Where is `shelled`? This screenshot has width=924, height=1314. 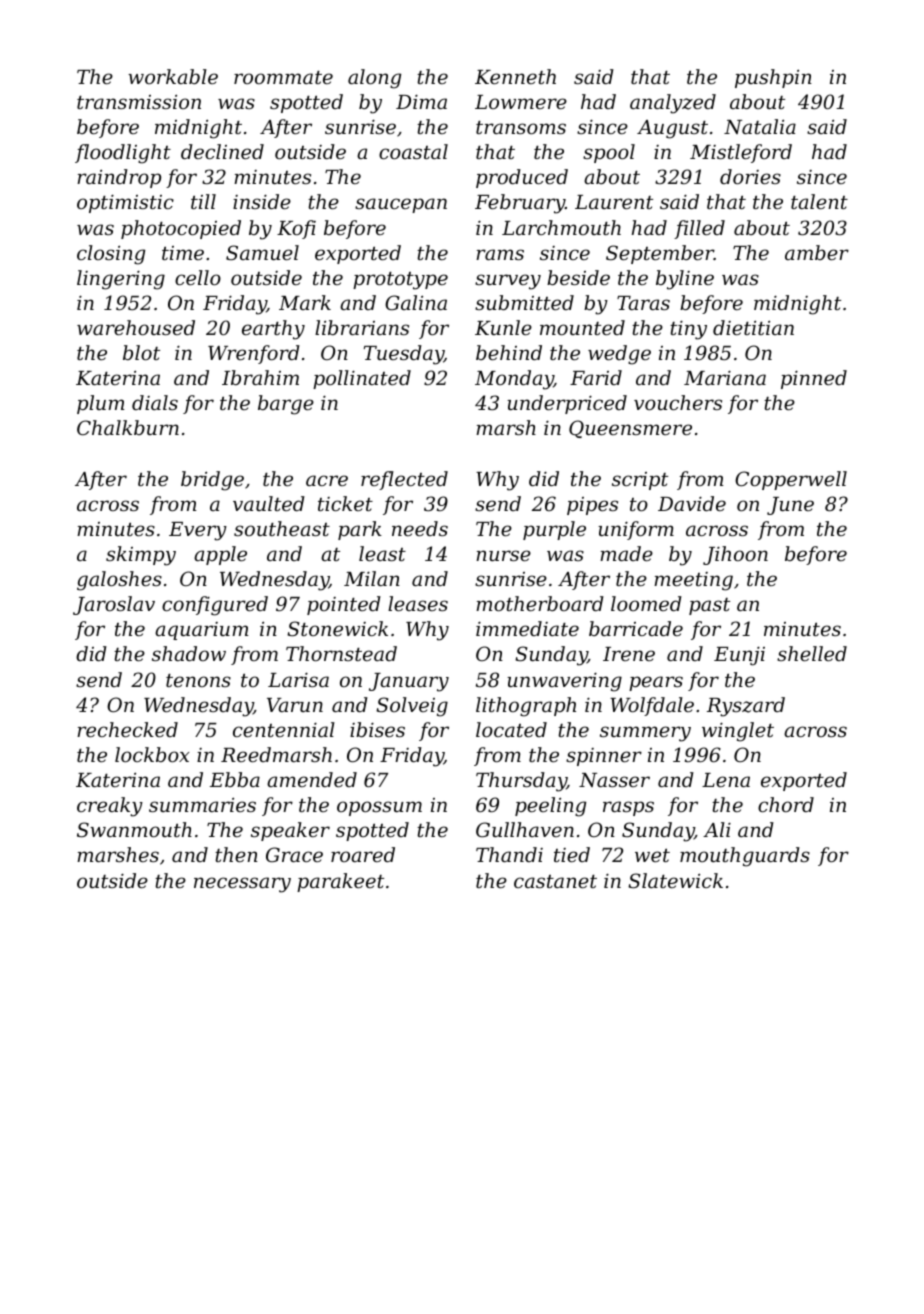 shelled is located at coordinates (812, 653).
